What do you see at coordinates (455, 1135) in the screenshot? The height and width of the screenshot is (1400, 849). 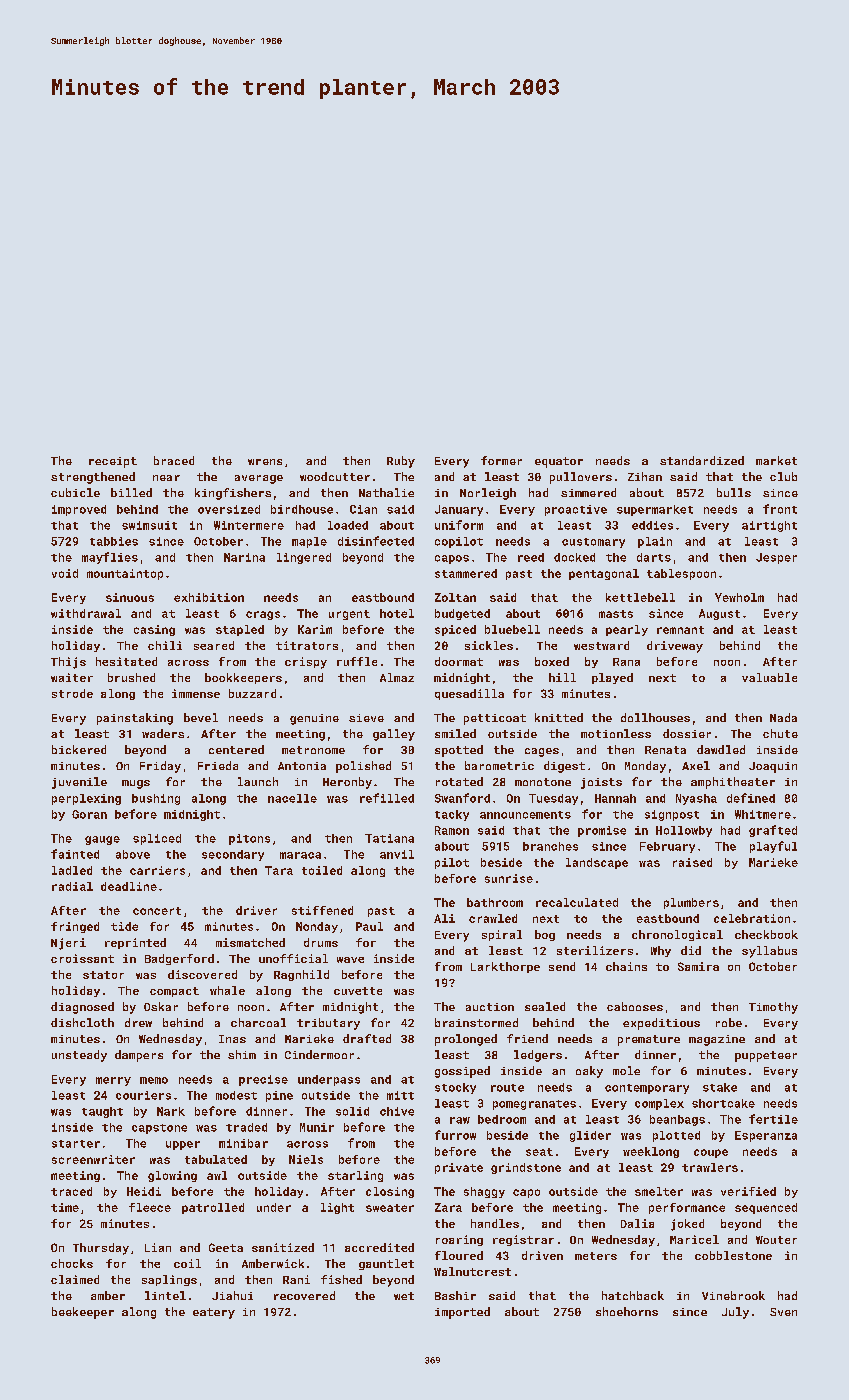 I see `furrow` at bounding box center [455, 1135].
